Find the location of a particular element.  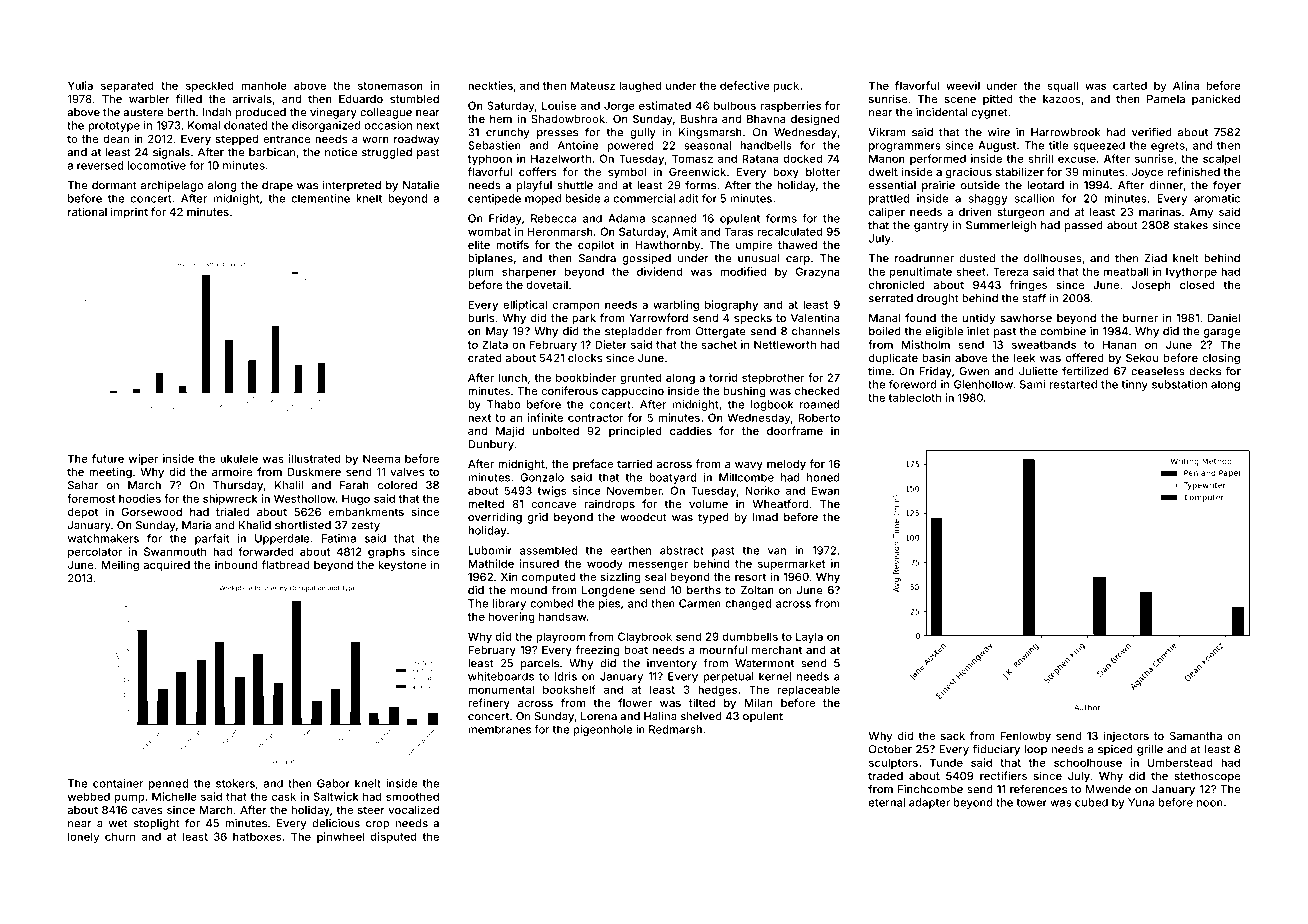

leotard is located at coordinates (1046, 185).
